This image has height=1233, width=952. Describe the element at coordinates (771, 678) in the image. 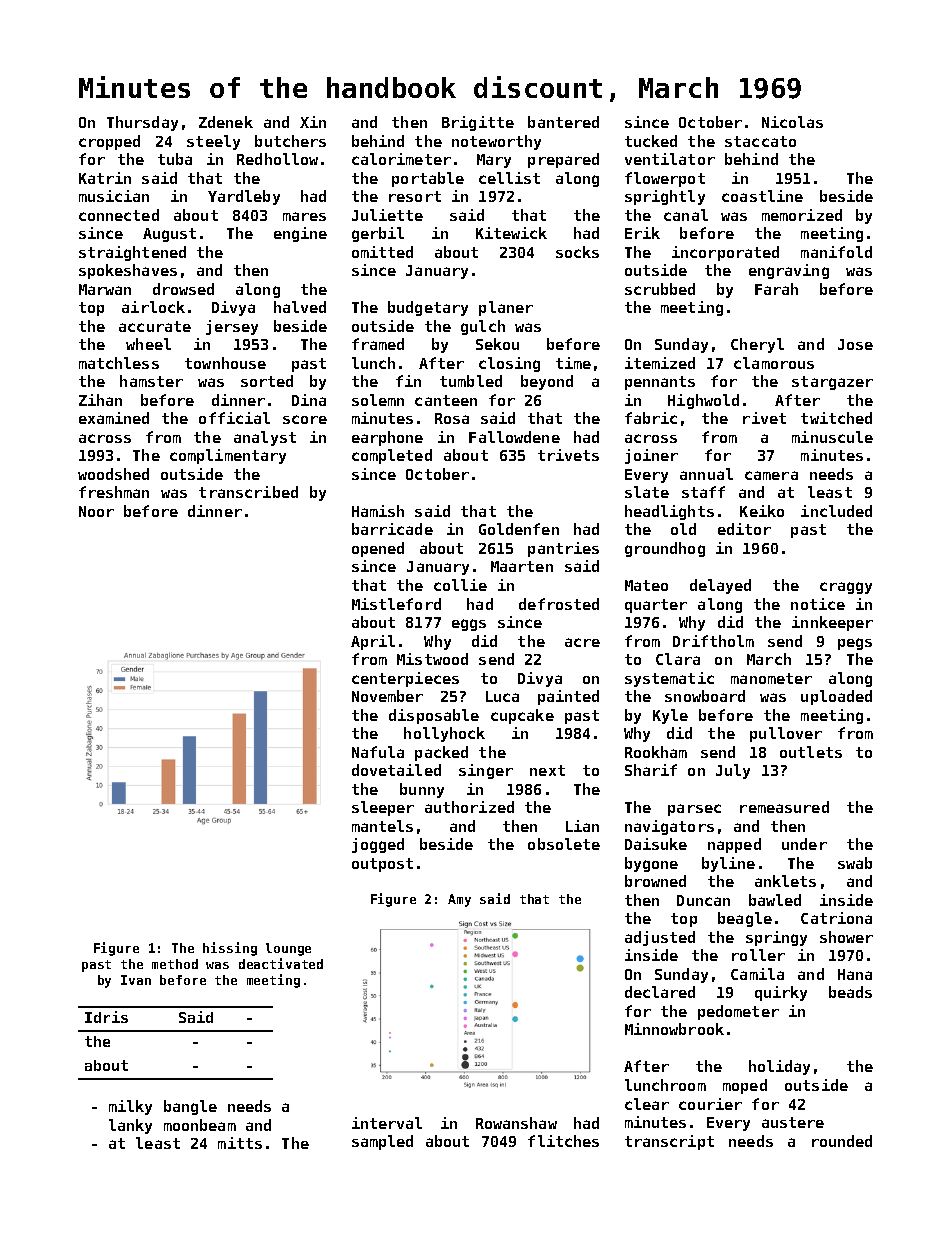

I see `manometer` at that location.
